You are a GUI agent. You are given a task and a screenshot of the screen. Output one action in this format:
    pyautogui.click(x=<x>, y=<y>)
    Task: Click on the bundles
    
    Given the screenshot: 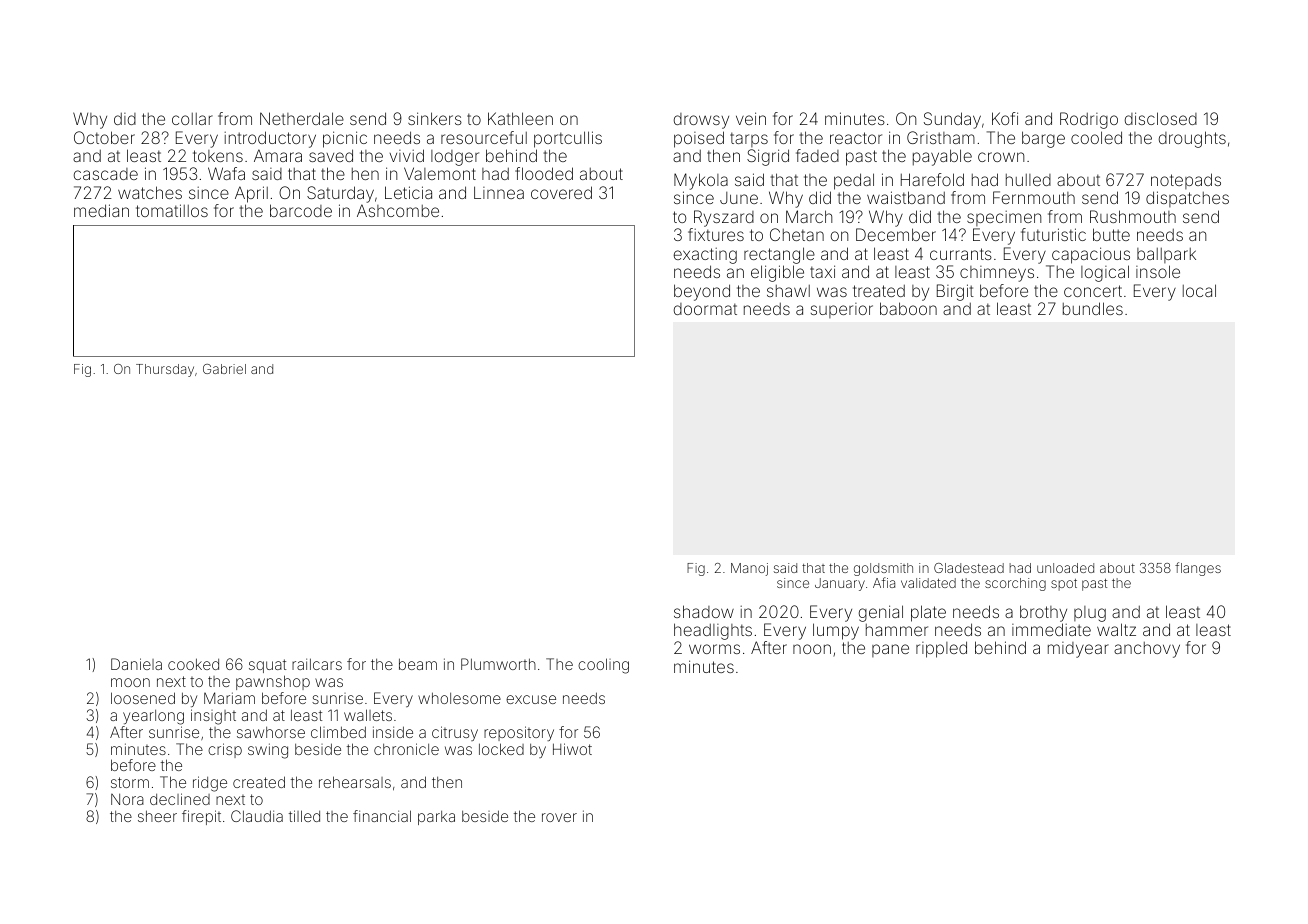 What is the action you would take?
    pyautogui.click(x=1093, y=308)
